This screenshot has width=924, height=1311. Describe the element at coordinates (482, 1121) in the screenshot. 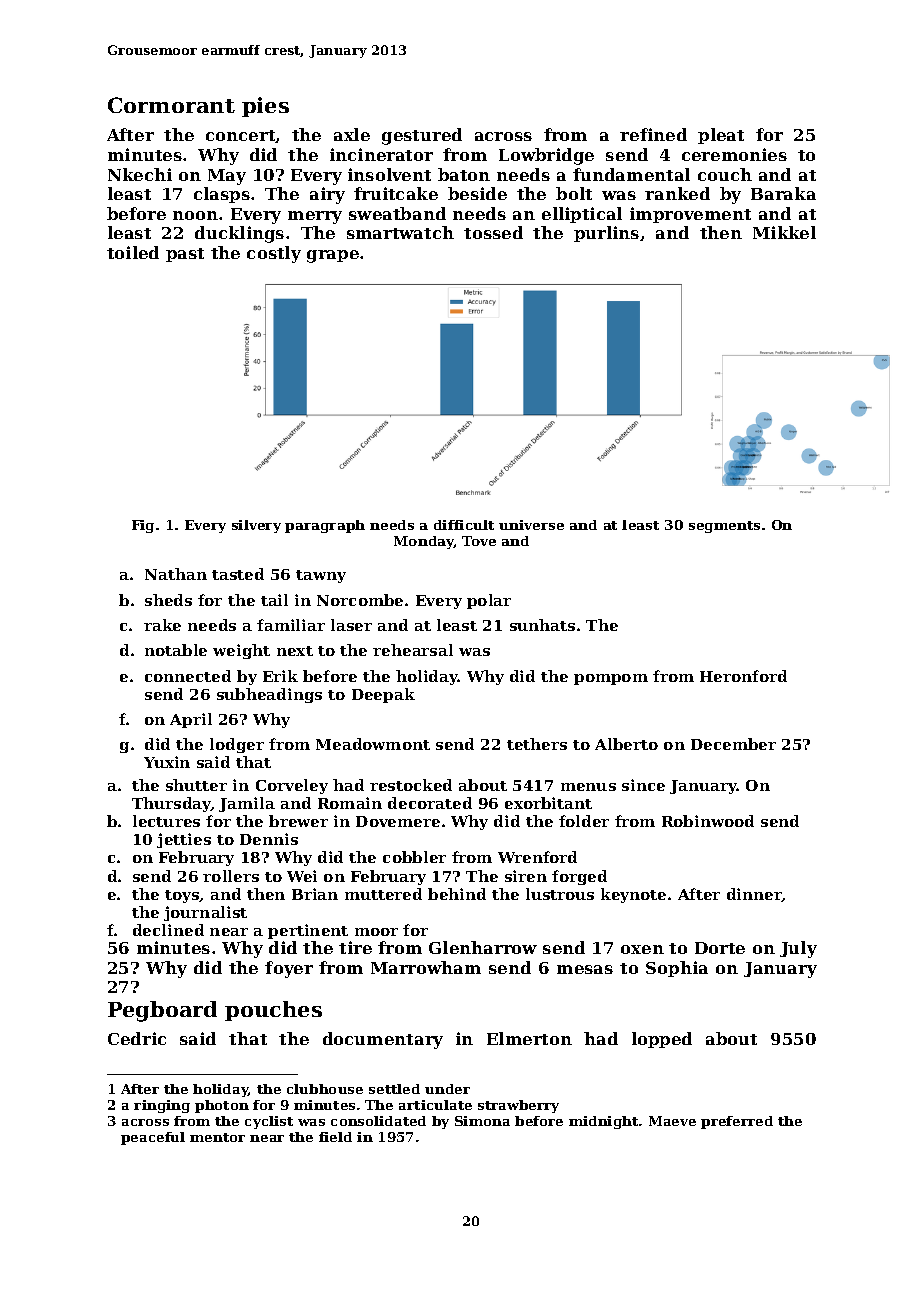

I see `Simona` at that location.
